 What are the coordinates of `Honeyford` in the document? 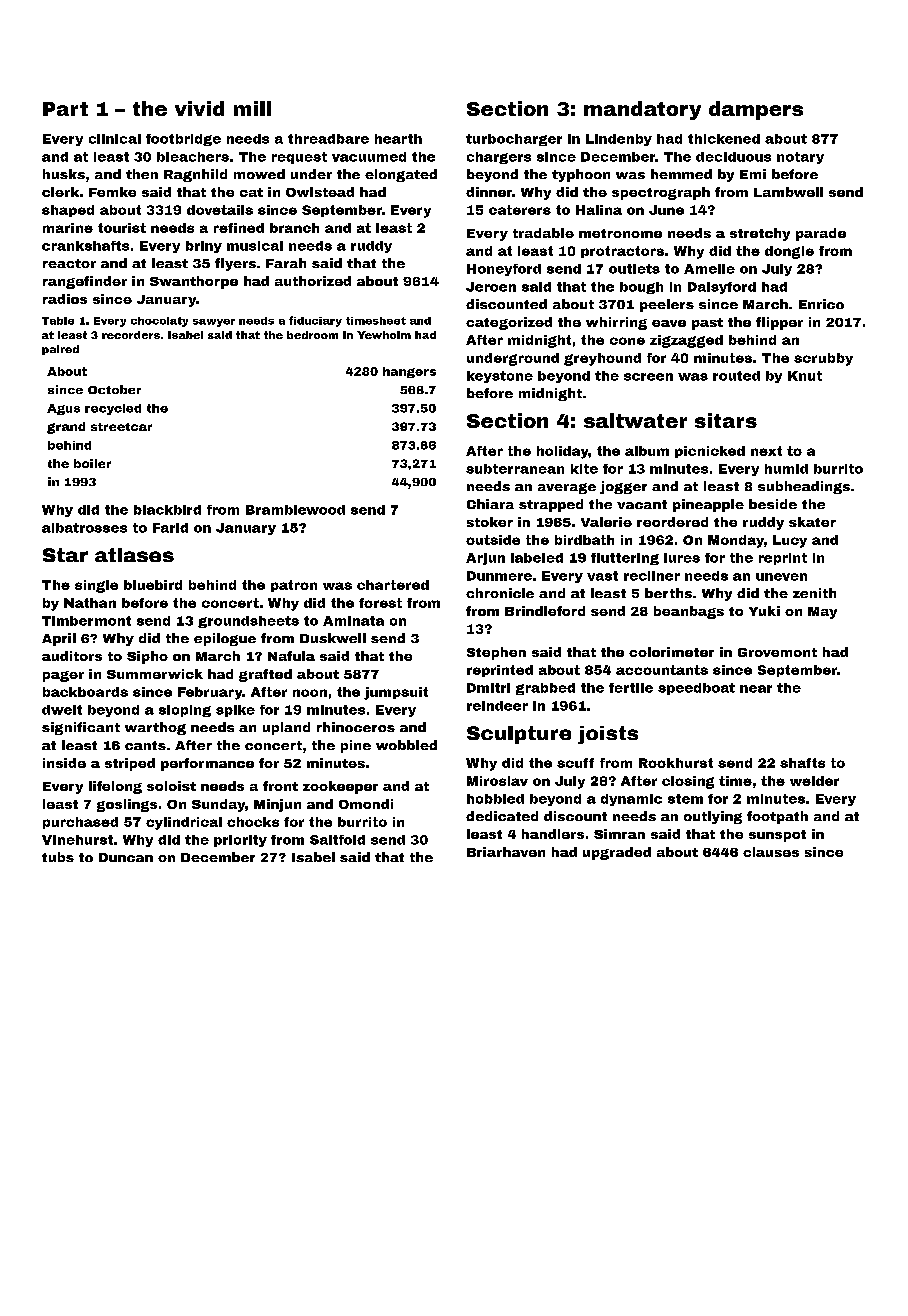 It's located at (504, 270).
